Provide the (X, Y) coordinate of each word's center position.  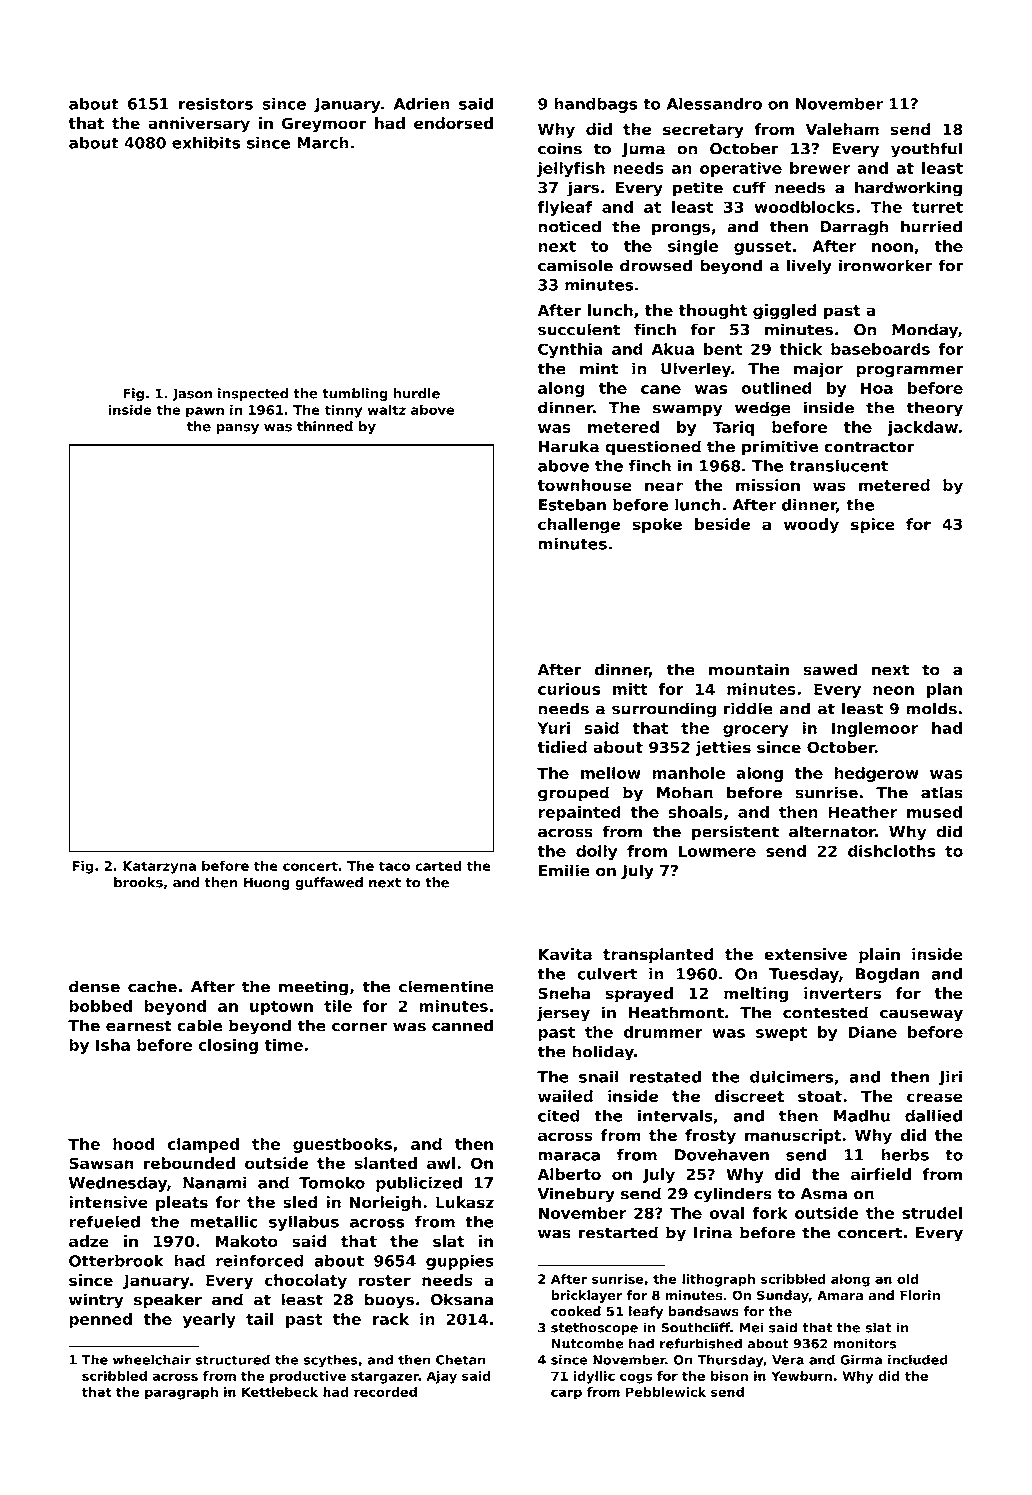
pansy (237, 429)
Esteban (572, 504)
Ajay (442, 1377)
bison (729, 1376)
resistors (216, 103)
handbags (595, 105)
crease (935, 1098)
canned (462, 1025)
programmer (910, 371)
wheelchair (152, 1359)
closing (228, 1046)
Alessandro (714, 103)
